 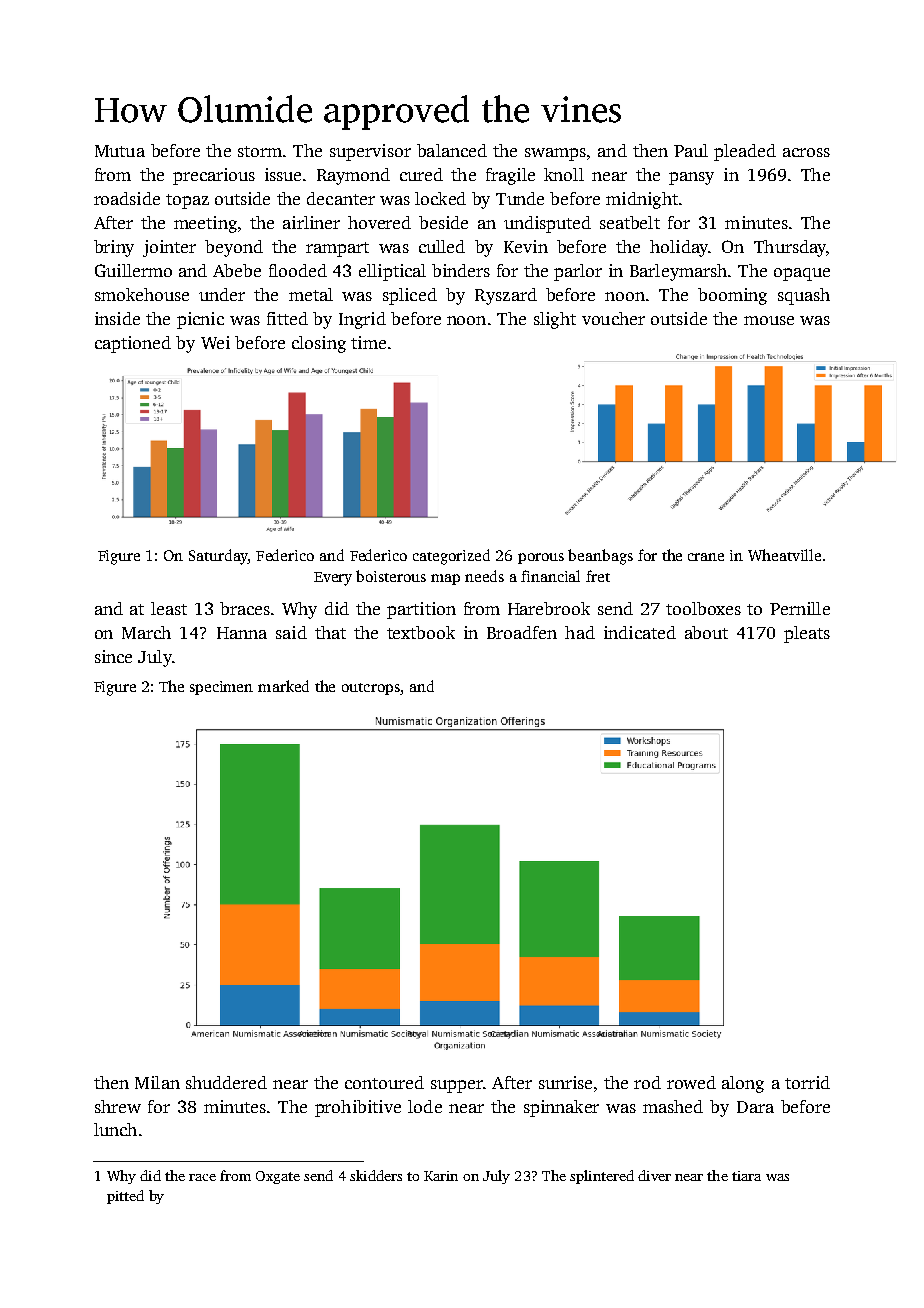 I want to click on Mutua, so click(x=120, y=151).
